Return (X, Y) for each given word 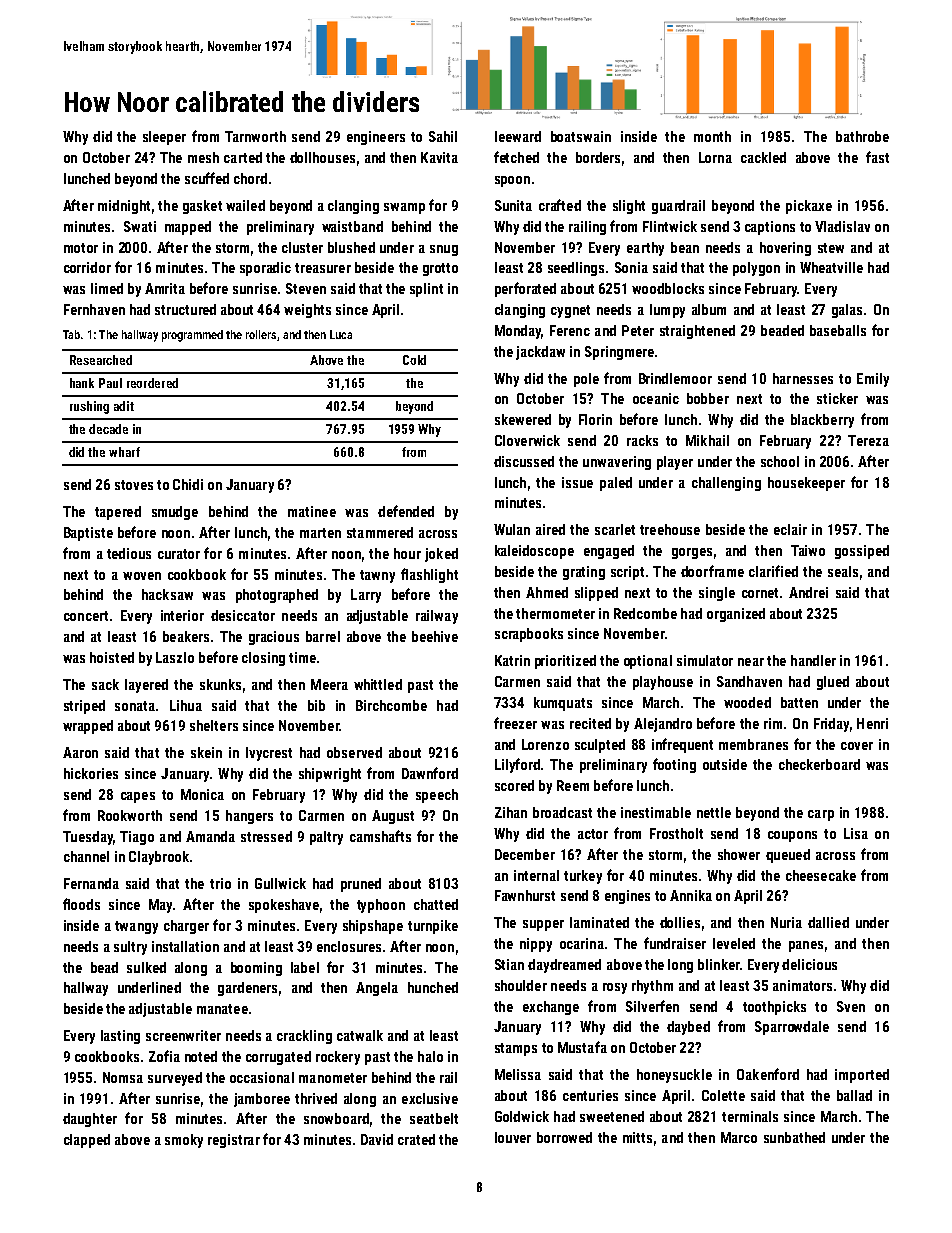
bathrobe (862, 136)
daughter (90, 1120)
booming (256, 969)
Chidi (188, 484)
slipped (596, 594)
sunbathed (794, 1137)
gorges (692, 553)
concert (86, 616)
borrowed (564, 1137)
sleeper (164, 138)
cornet (760, 593)
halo (430, 1056)
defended (406, 511)
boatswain (581, 136)
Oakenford (768, 1074)
